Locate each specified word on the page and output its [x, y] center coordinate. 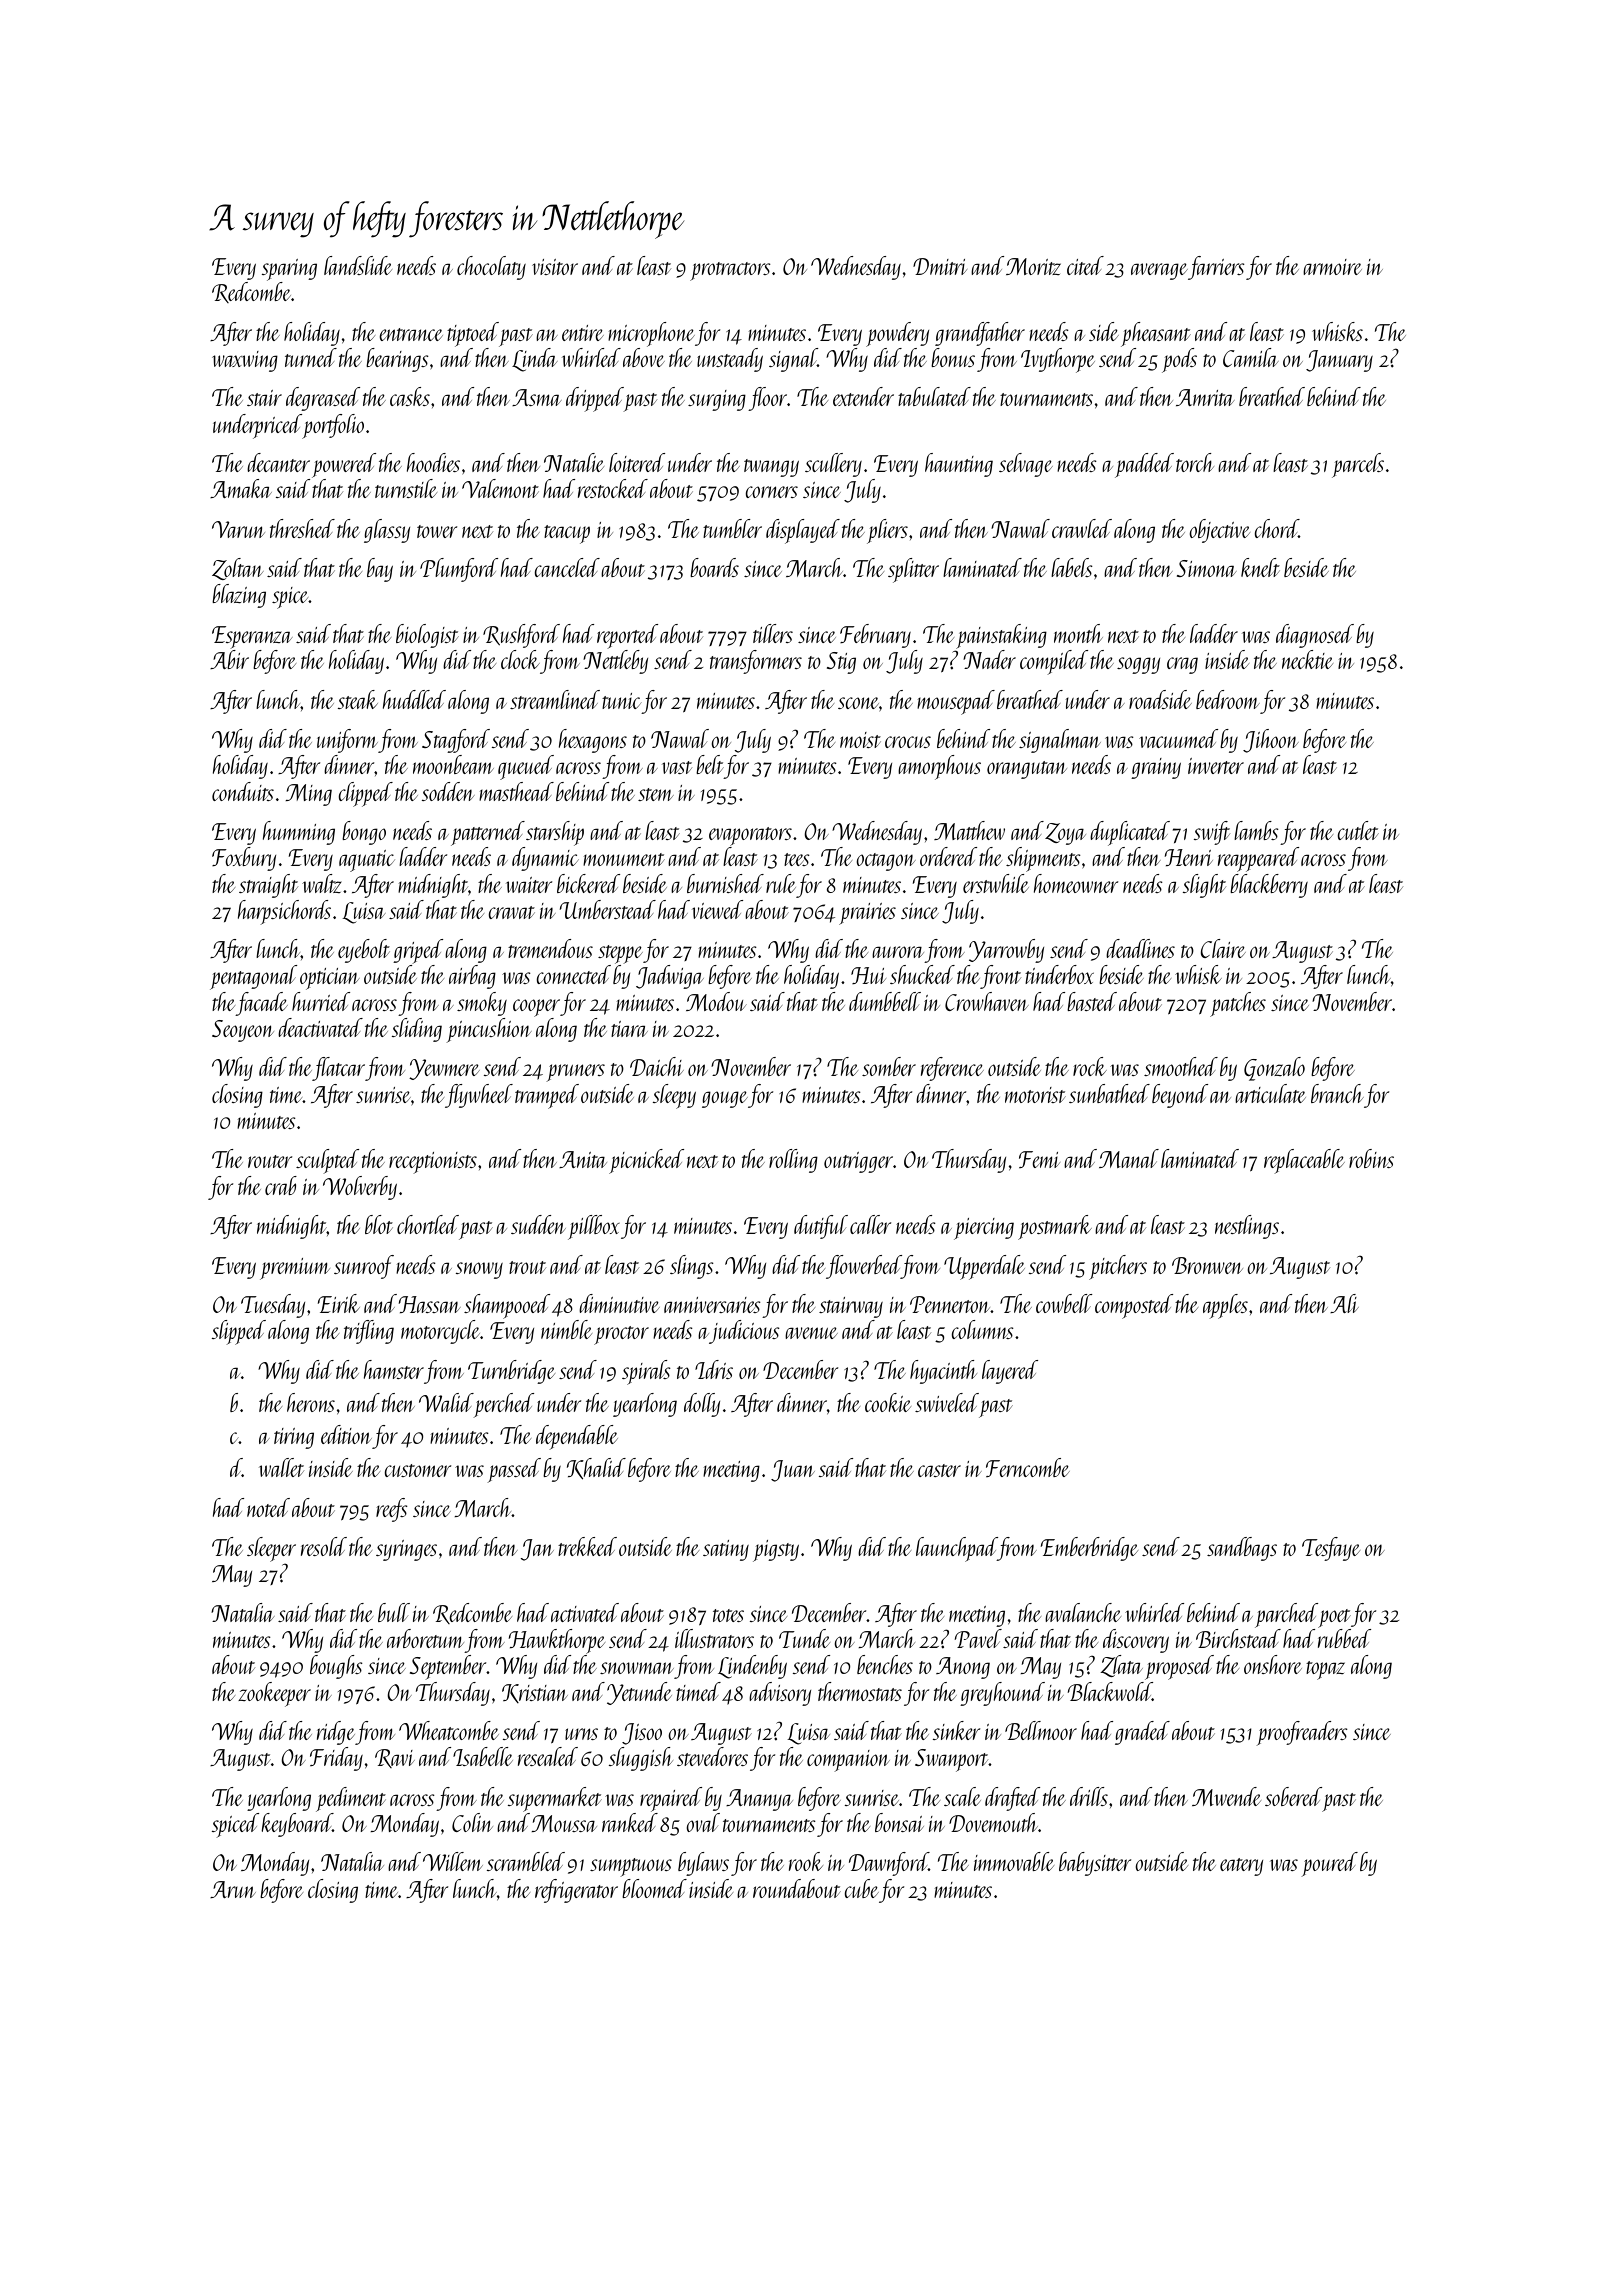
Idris [714, 1369]
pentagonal [254, 977]
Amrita [1205, 397]
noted [268, 1507]
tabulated [934, 396]
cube [861, 1888]
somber [889, 1066]
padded [1144, 465]
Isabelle [483, 1756]
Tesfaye [1331, 1549]
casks [410, 396]
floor [767, 399]
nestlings [1247, 1227]
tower [437, 531]
